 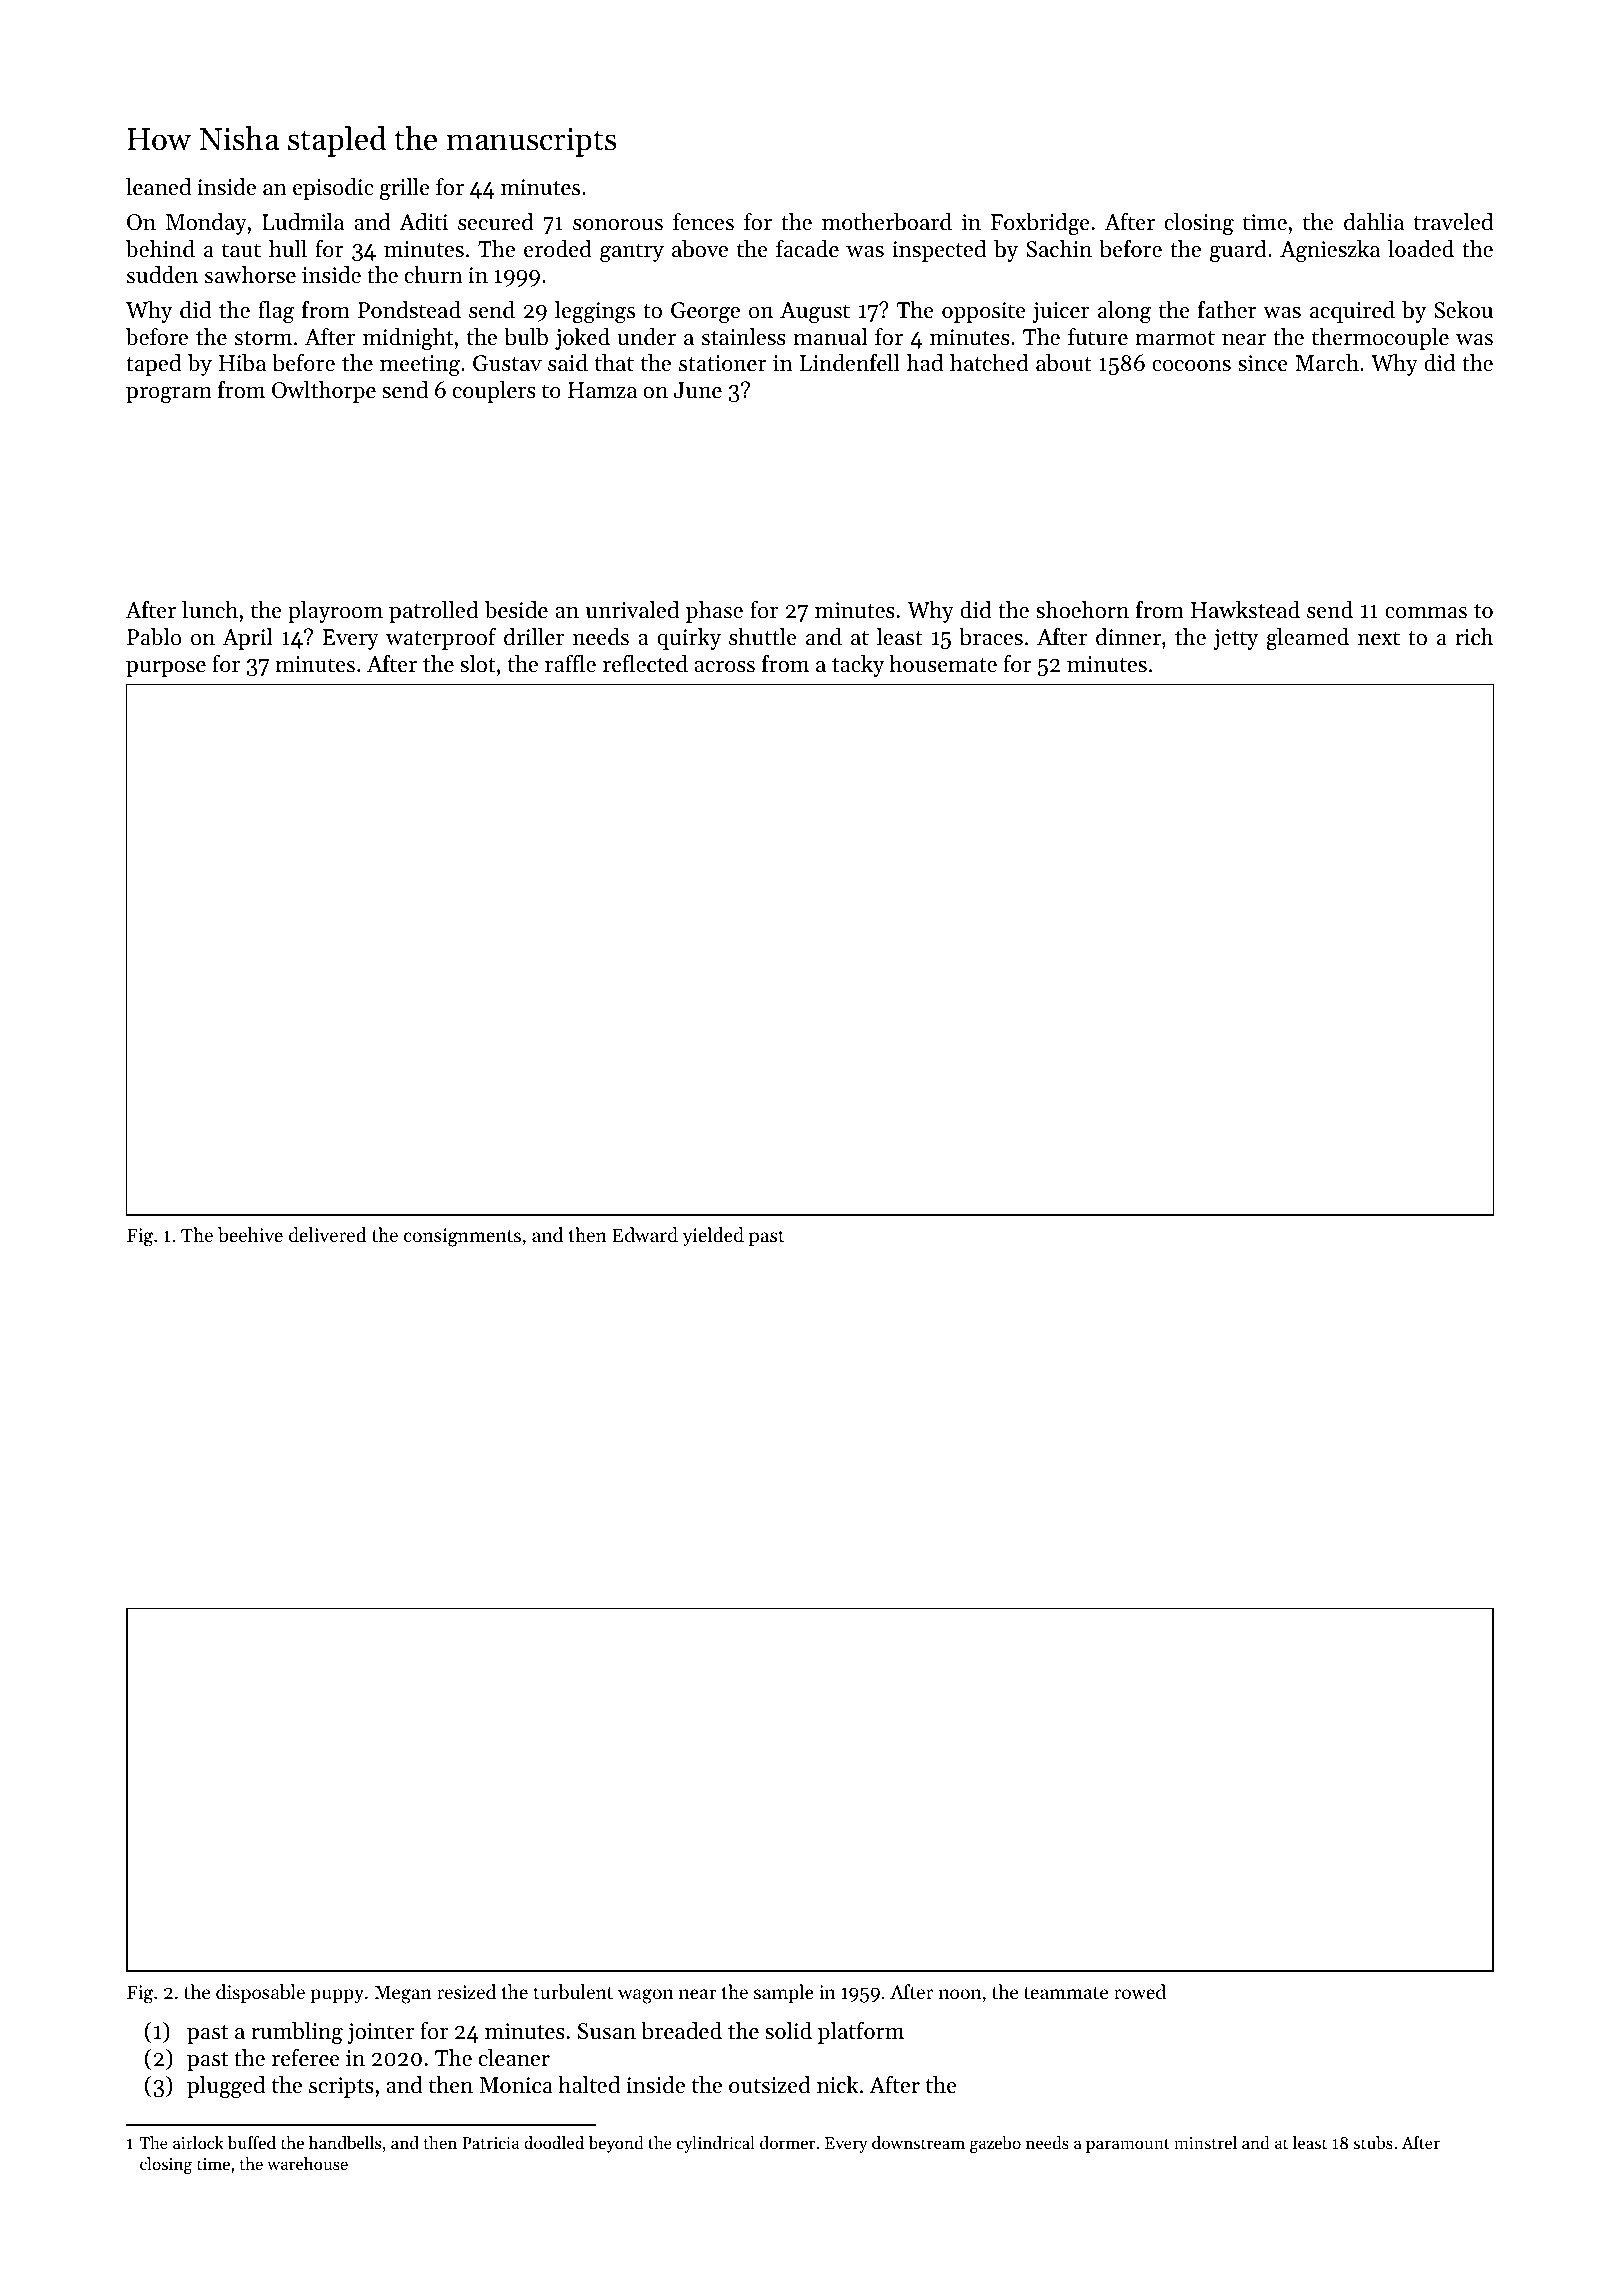 I want to click on noon, so click(x=960, y=1994).
